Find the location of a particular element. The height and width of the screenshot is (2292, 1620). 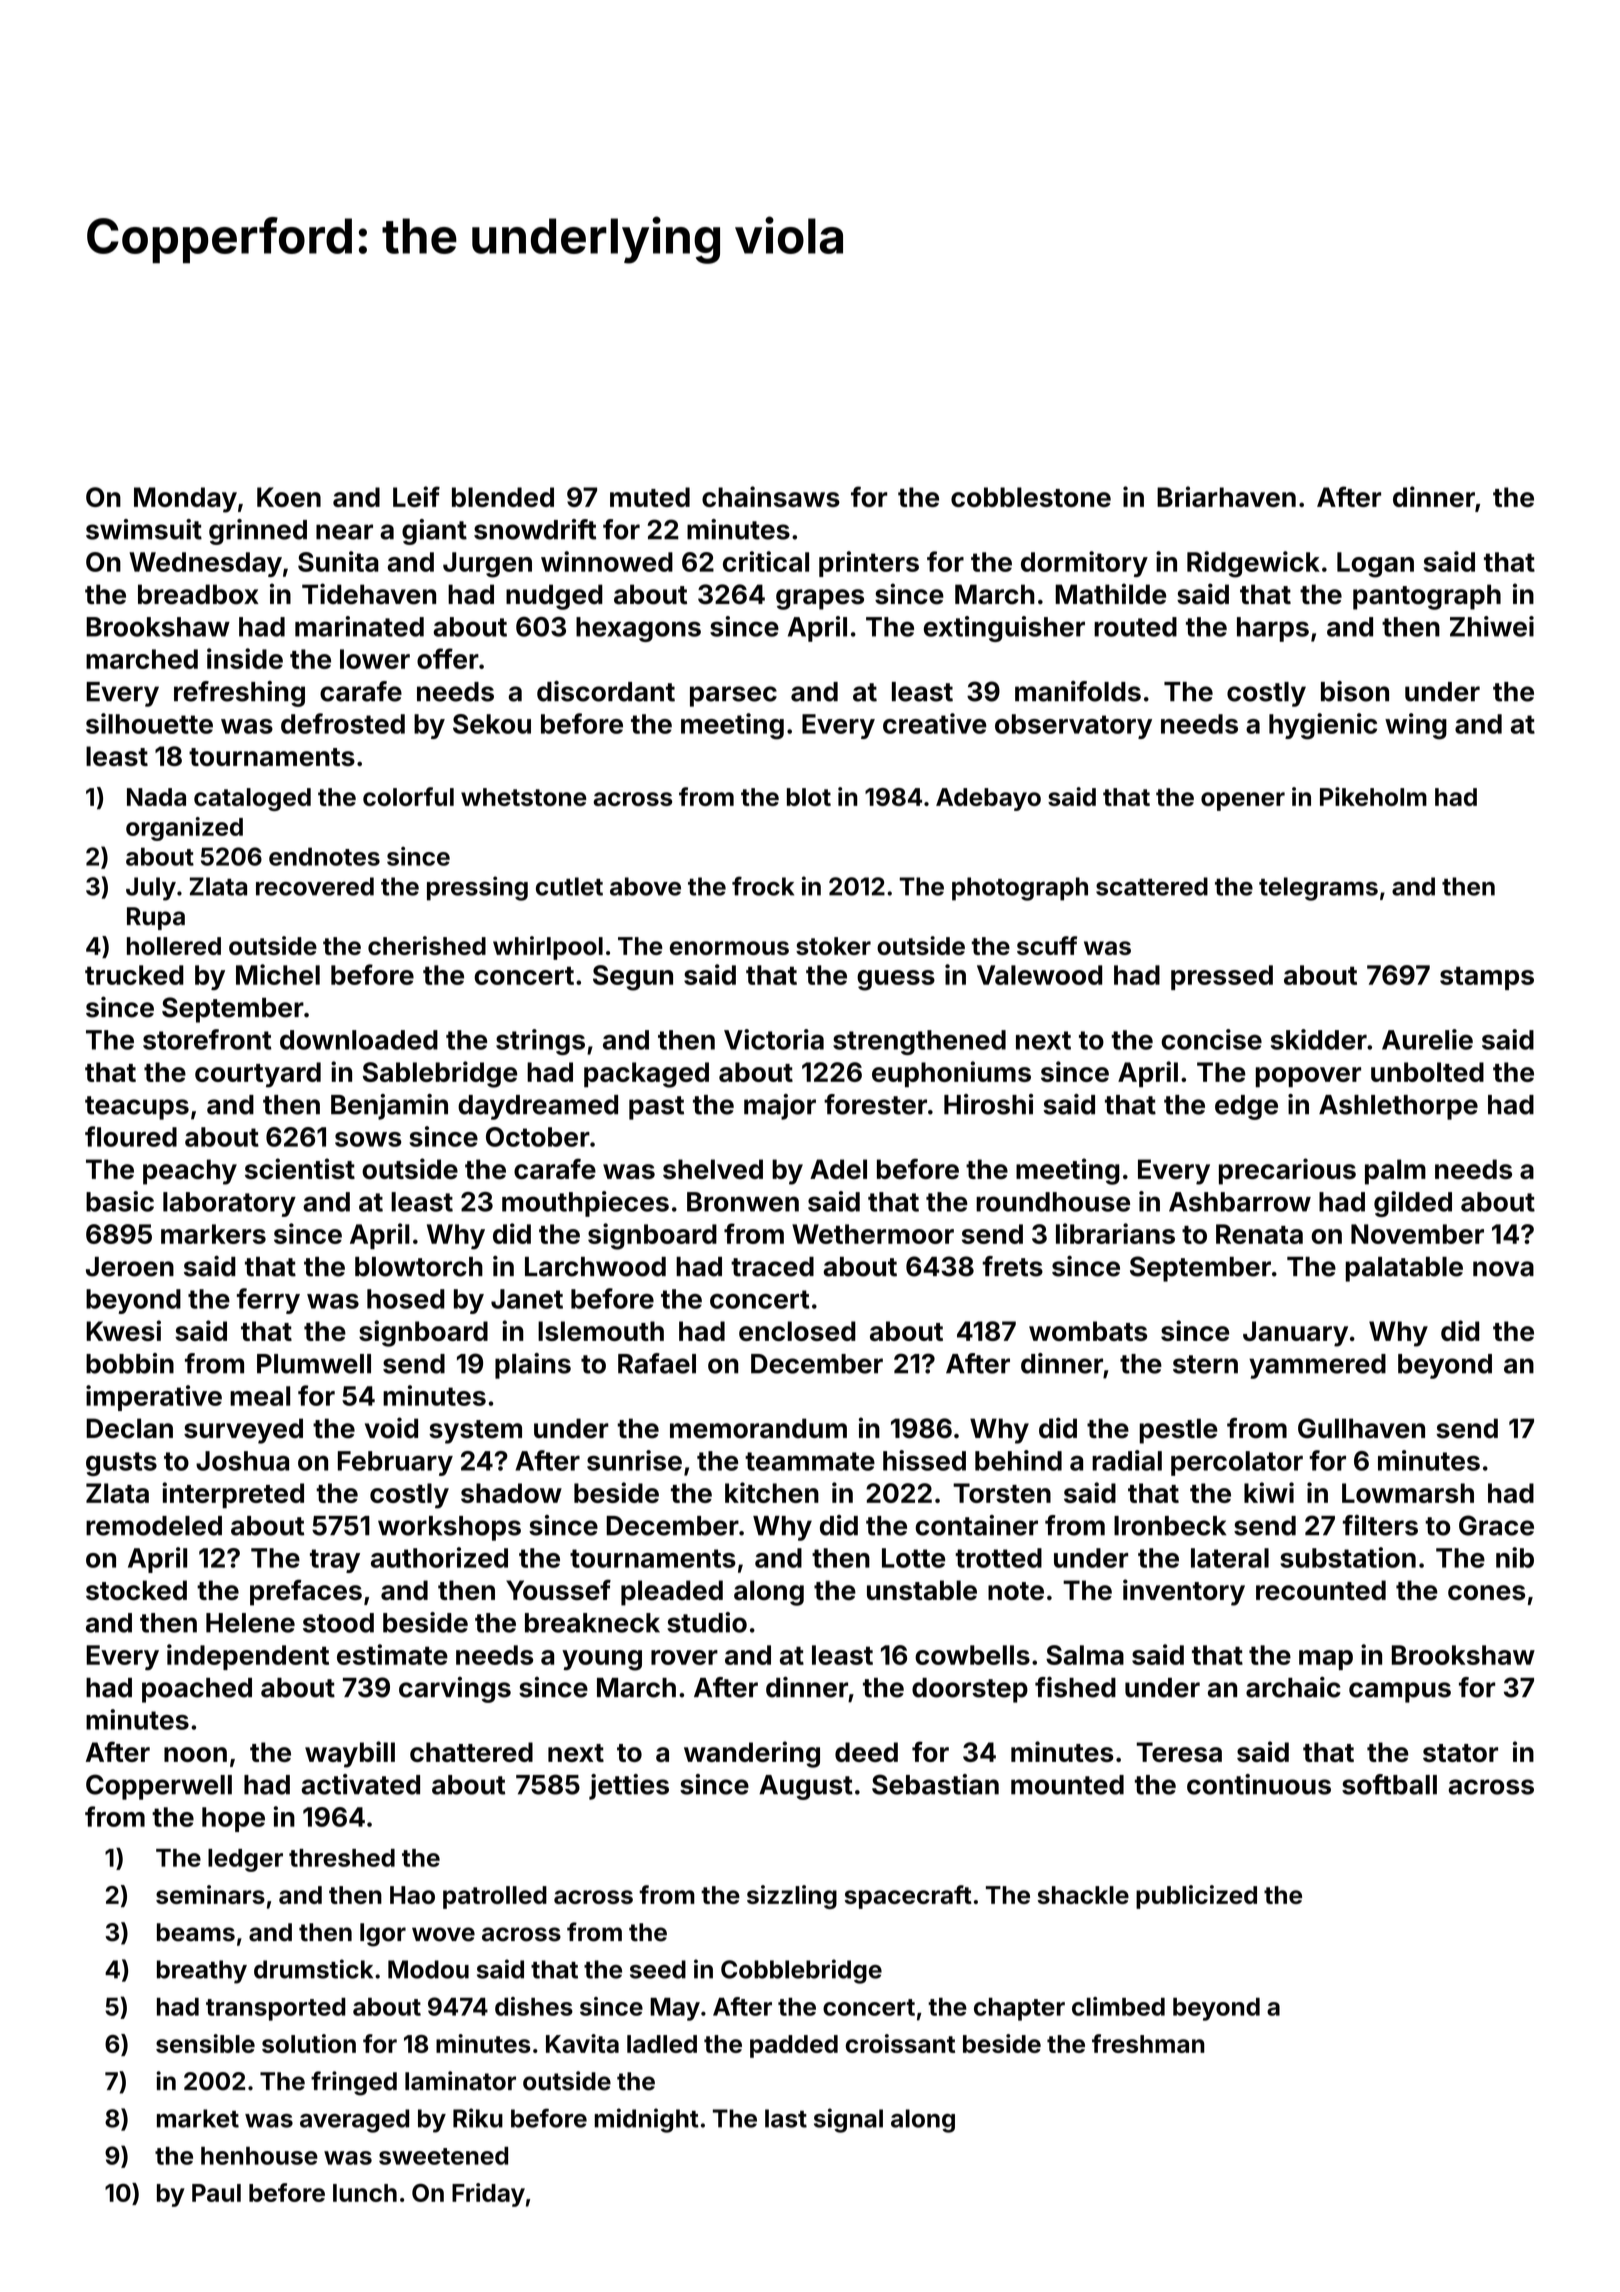

muted is located at coordinates (650, 497).
